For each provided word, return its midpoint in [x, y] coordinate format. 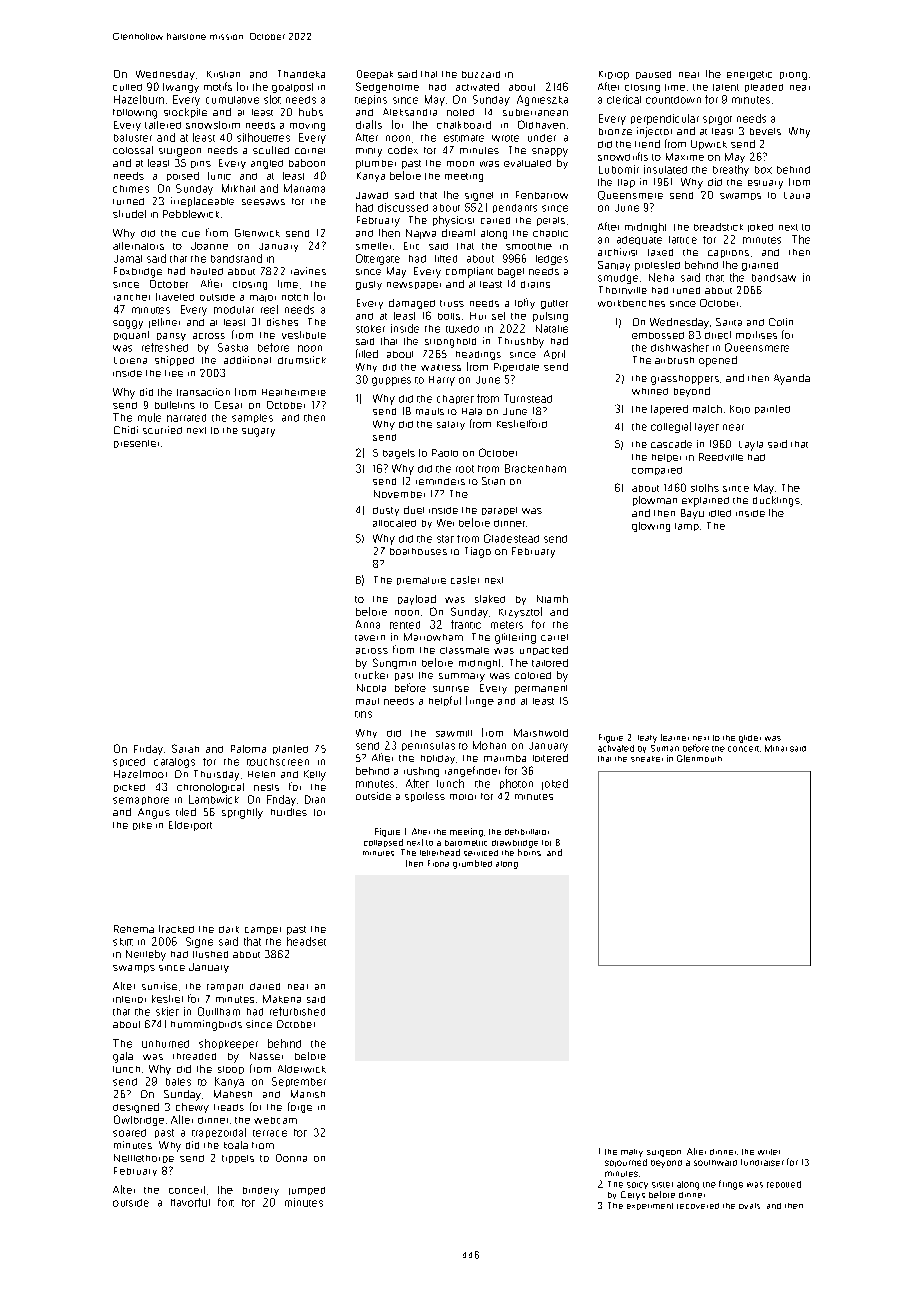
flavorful [190, 1202]
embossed [658, 335]
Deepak [375, 74]
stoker [370, 329]
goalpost [292, 88]
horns [529, 852]
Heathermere [294, 392]
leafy [647, 739]
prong [793, 76]
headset [306, 941]
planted [290, 749]
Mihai [776, 748]
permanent [541, 689]
